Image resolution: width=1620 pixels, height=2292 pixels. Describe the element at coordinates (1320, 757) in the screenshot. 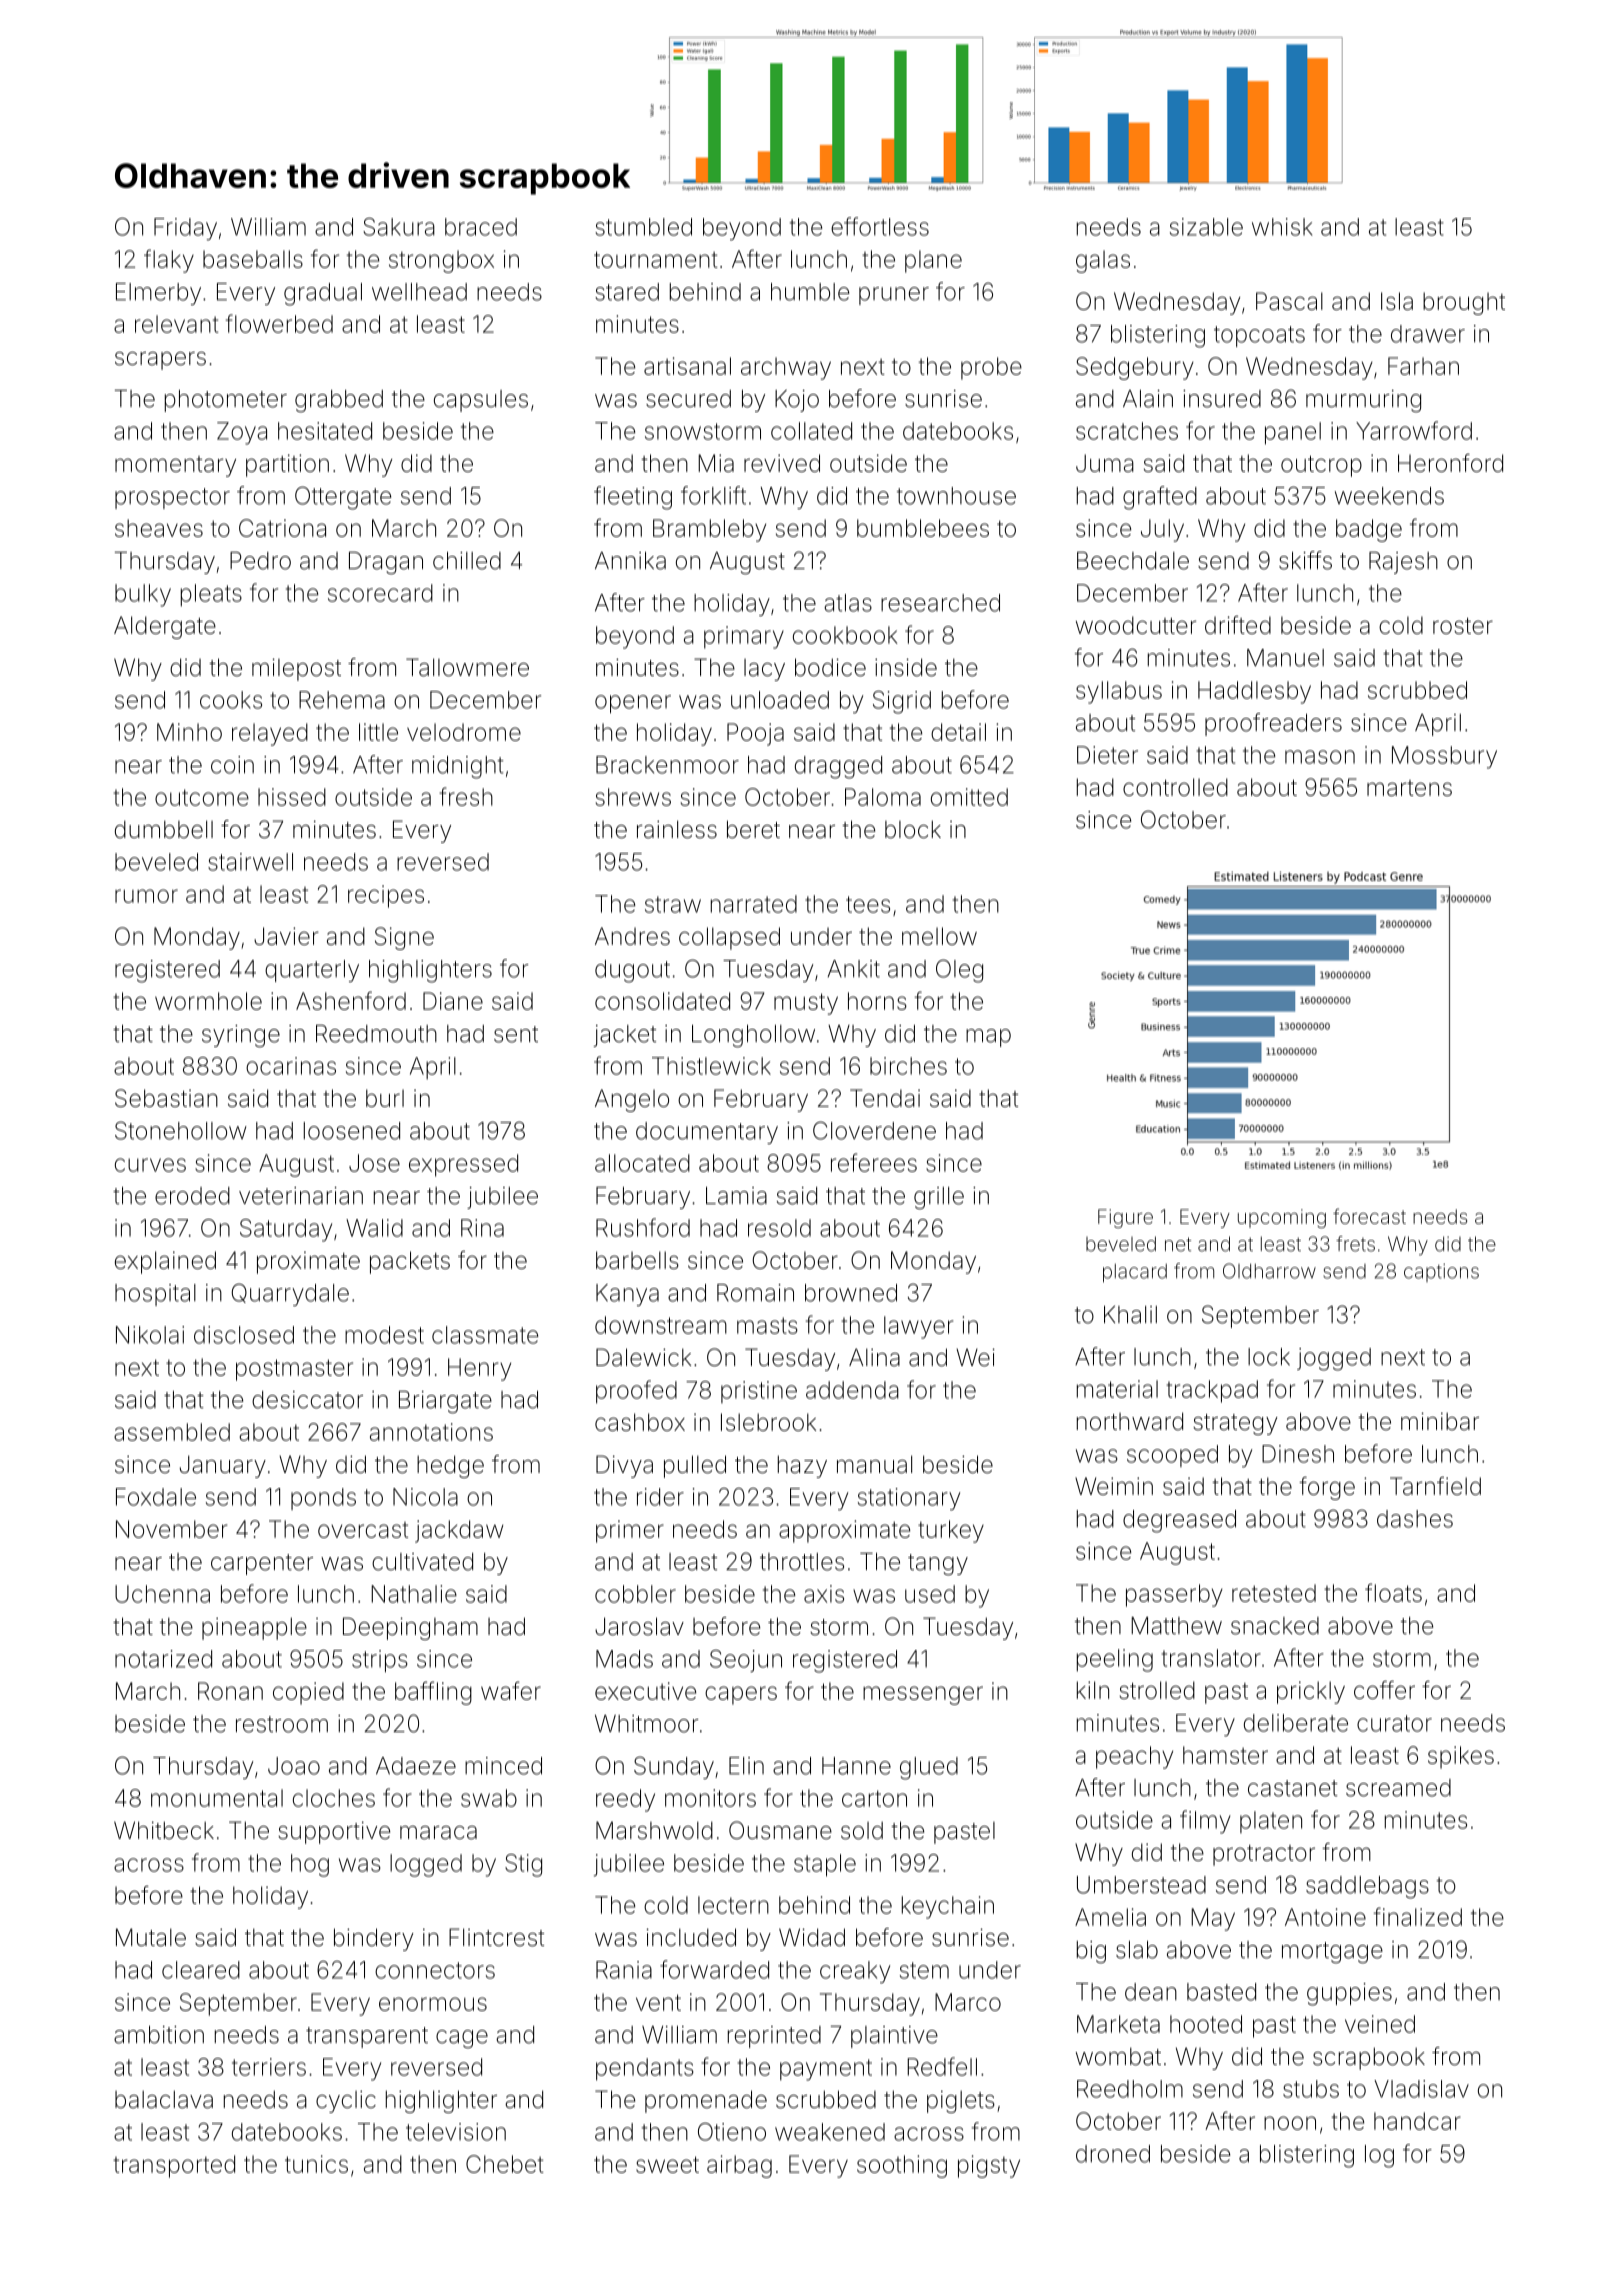

I see `mason` at that location.
